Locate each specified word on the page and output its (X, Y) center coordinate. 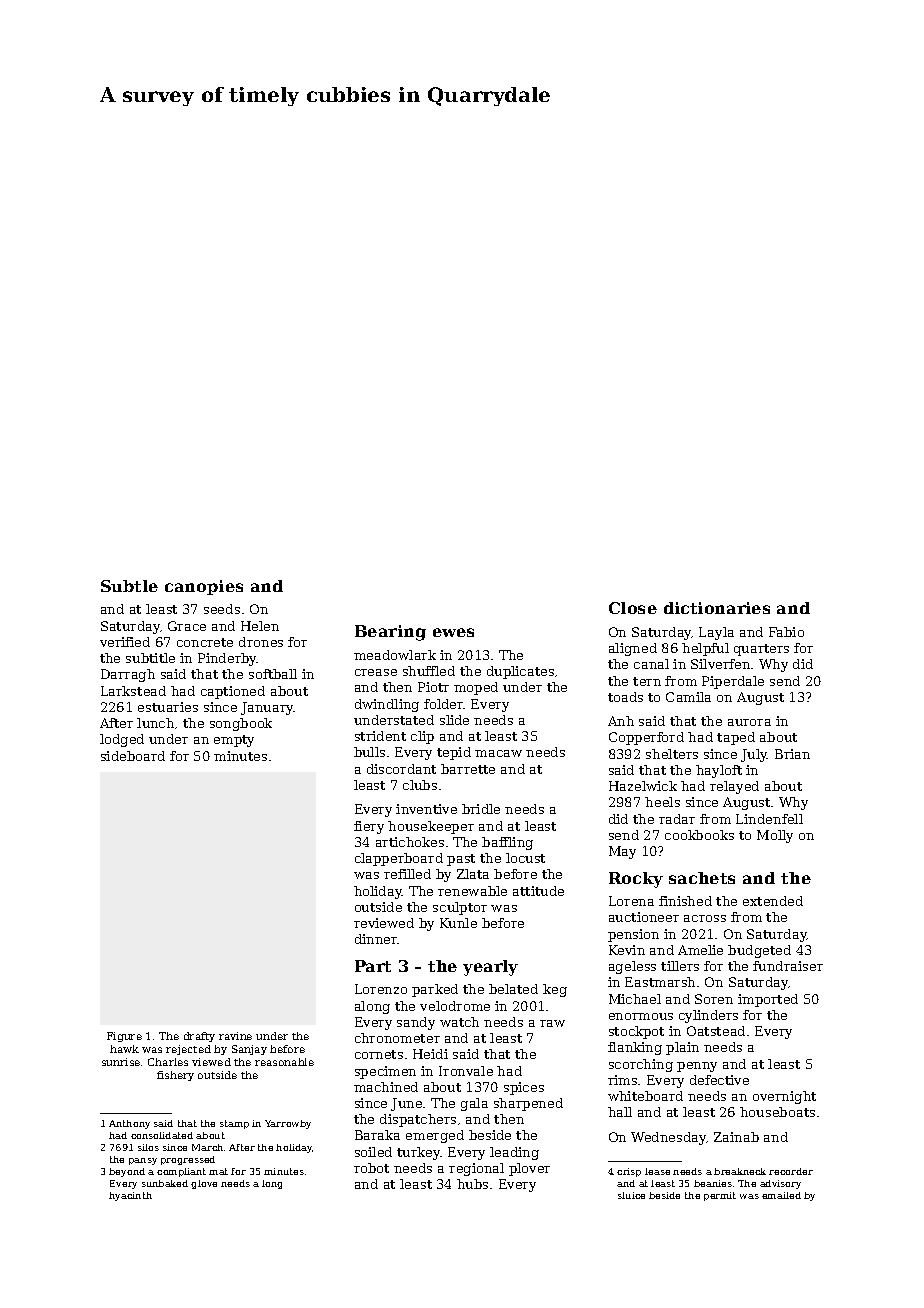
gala (474, 1104)
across (705, 918)
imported (768, 1000)
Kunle (458, 923)
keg (555, 990)
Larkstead (133, 691)
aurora (749, 722)
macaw (498, 753)
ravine (235, 1036)
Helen (260, 626)
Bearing (390, 633)
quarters (761, 650)
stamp (234, 1124)
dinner (376, 939)
